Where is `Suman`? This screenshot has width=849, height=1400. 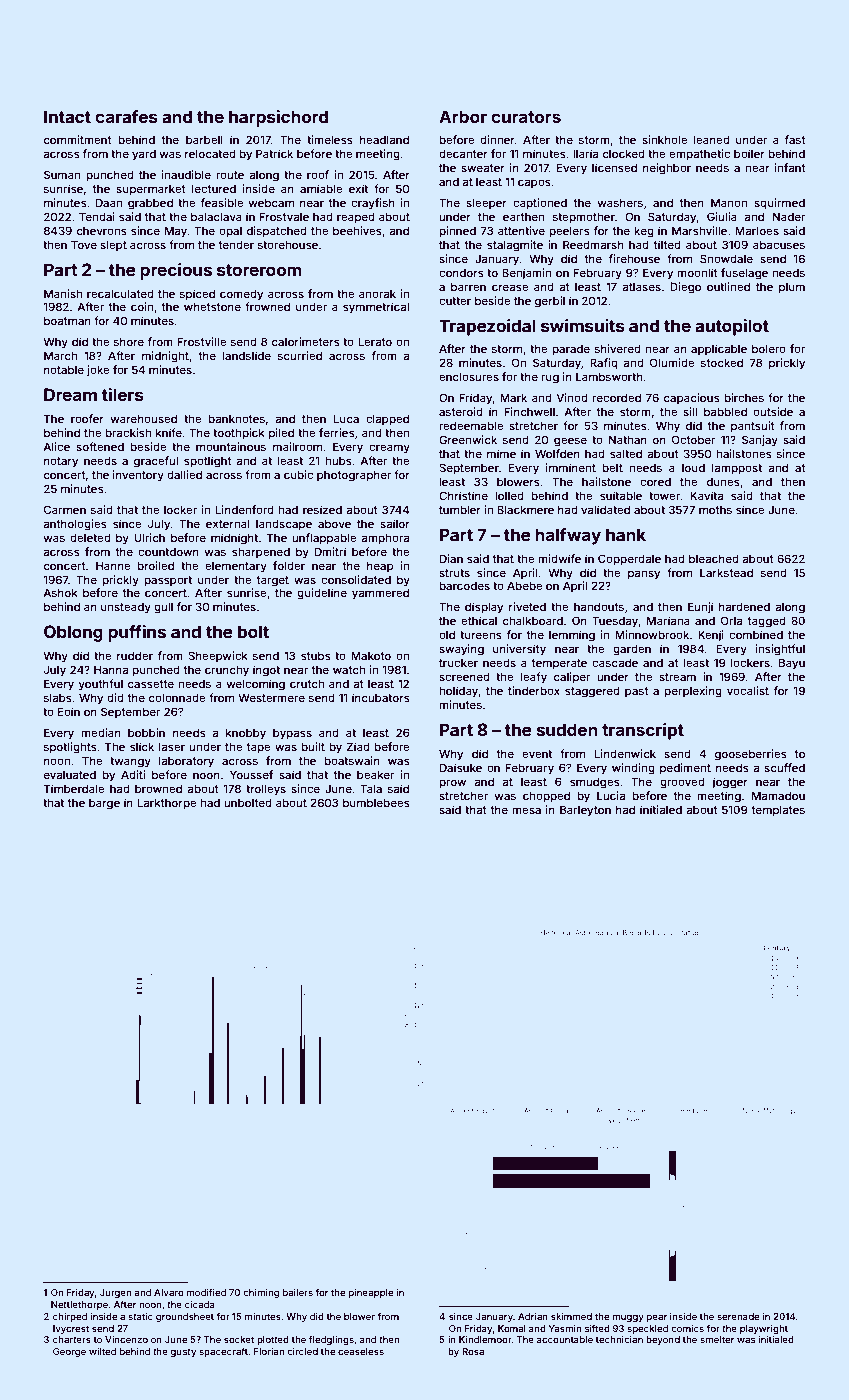 Suman is located at coordinates (62, 174).
